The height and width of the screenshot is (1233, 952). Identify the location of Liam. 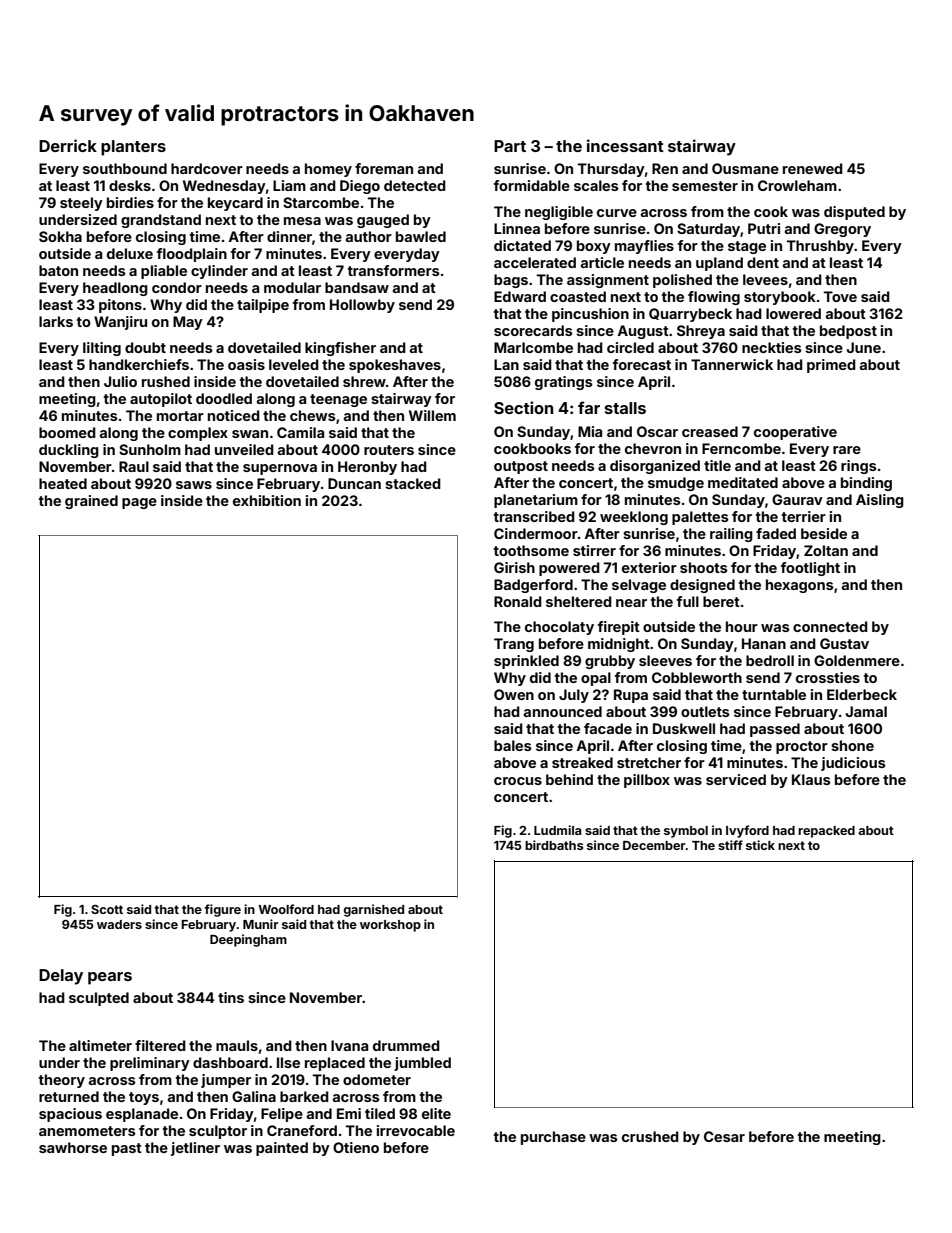
(289, 185).
